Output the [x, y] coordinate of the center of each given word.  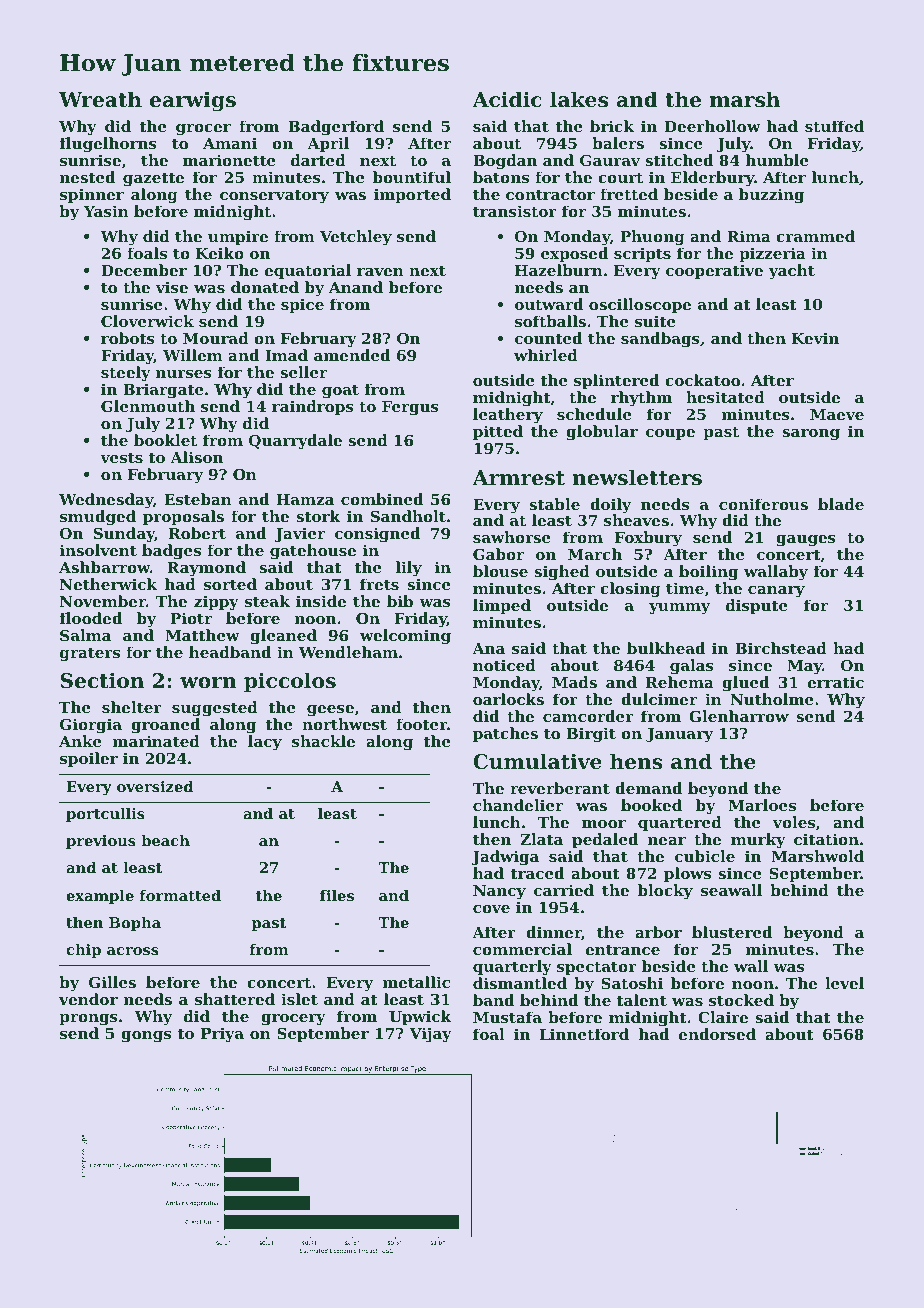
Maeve [837, 414]
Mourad [216, 338]
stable [554, 504]
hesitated [725, 397]
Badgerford [336, 128]
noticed [504, 665]
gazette [153, 179]
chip [83, 951]
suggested [215, 709]
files [337, 895]
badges [171, 552]
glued [745, 684]
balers [618, 143]
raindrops [313, 407]
